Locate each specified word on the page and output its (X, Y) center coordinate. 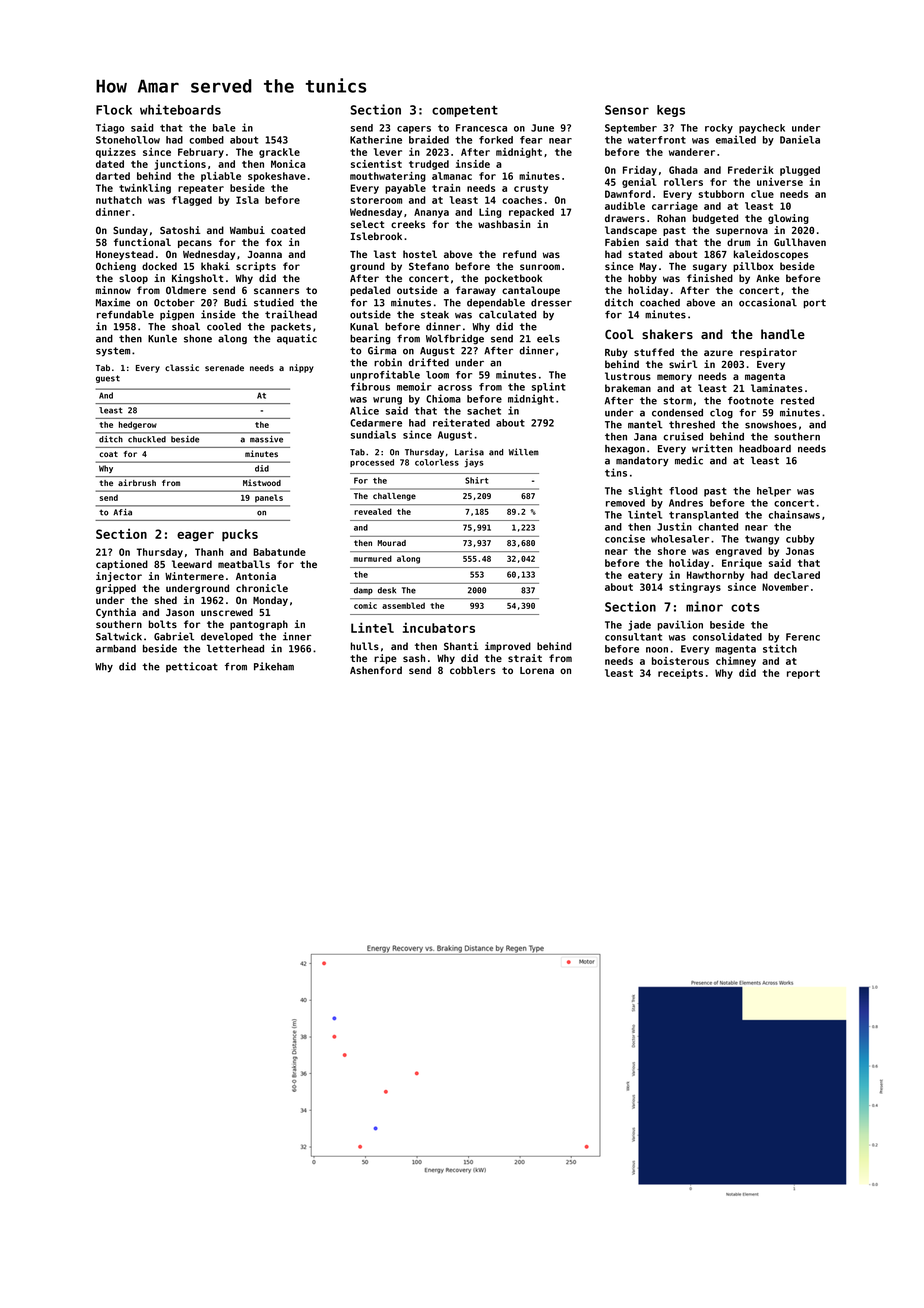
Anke (768, 278)
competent (465, 111)
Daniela (800, 139)
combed (206, 140)
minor (704, 606)
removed (625, 503)
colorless (437, 462)
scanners (276, 291)
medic (689, 460)
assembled (403, 605)
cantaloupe (531, 291)
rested (797, 401)
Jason (180, 612)
